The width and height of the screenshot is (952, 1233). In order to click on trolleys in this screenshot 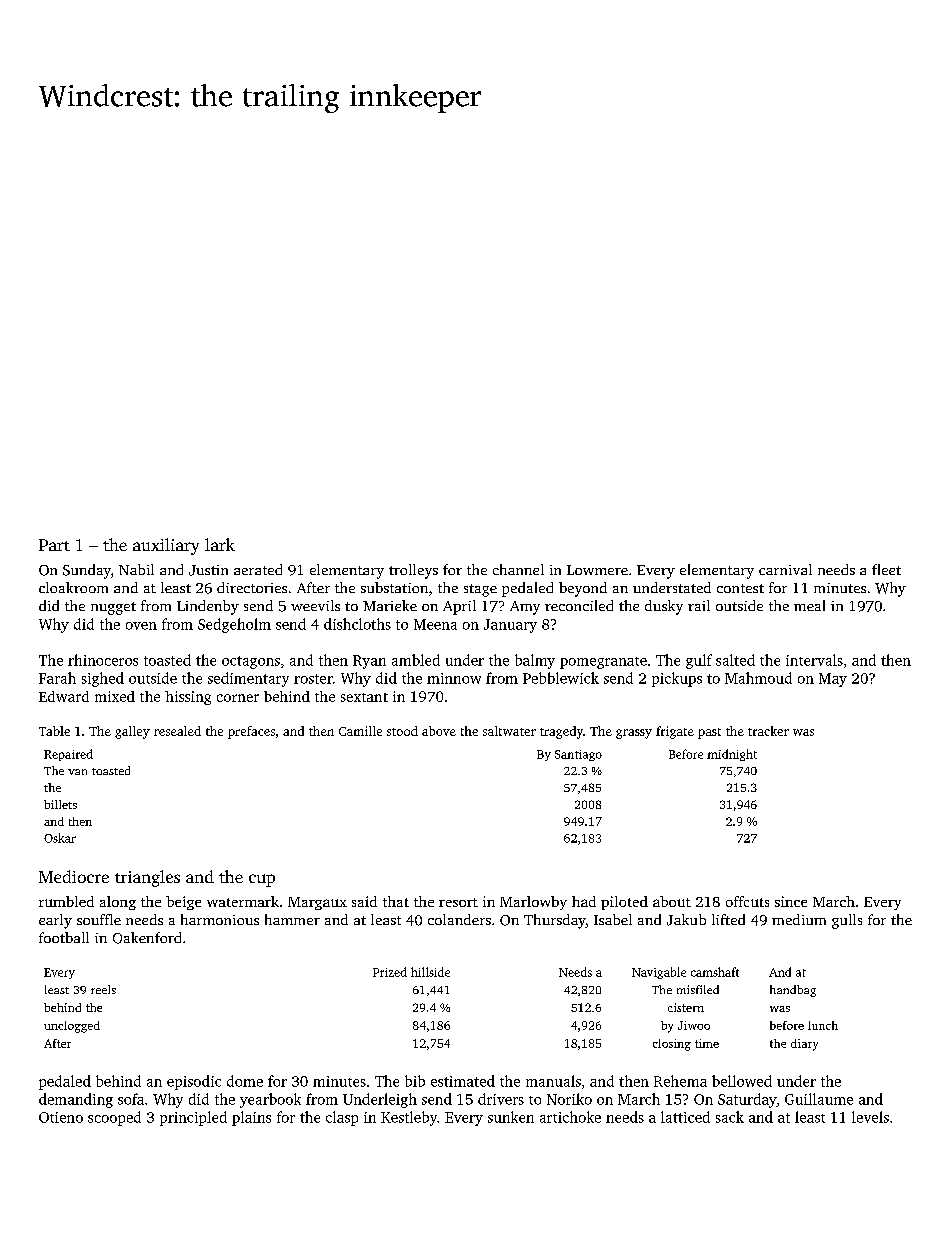, I will do `click(413, 571)`.
